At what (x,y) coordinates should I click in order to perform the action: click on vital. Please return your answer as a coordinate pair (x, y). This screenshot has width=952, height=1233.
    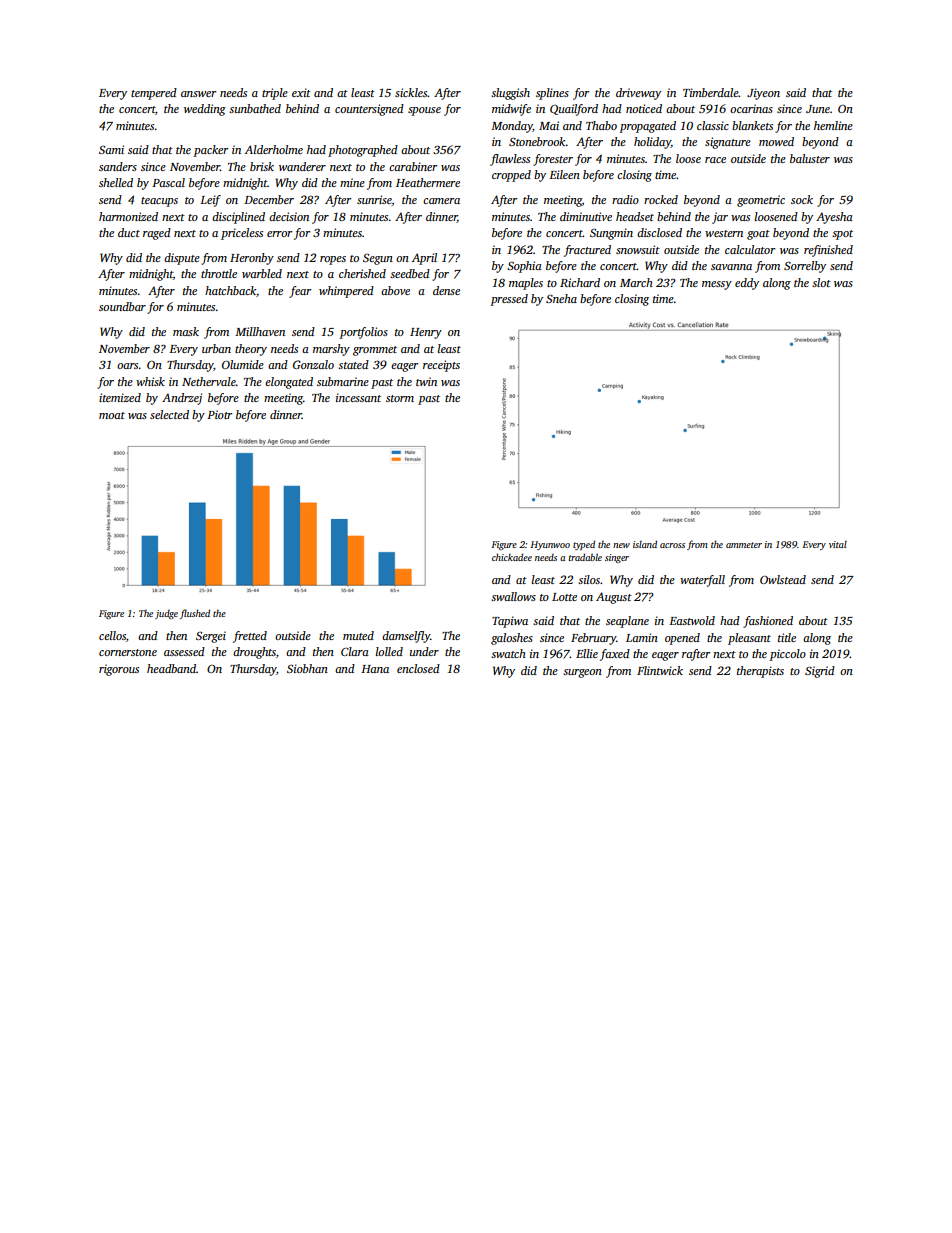
    Looking at the image, I should click on (838, 544).
